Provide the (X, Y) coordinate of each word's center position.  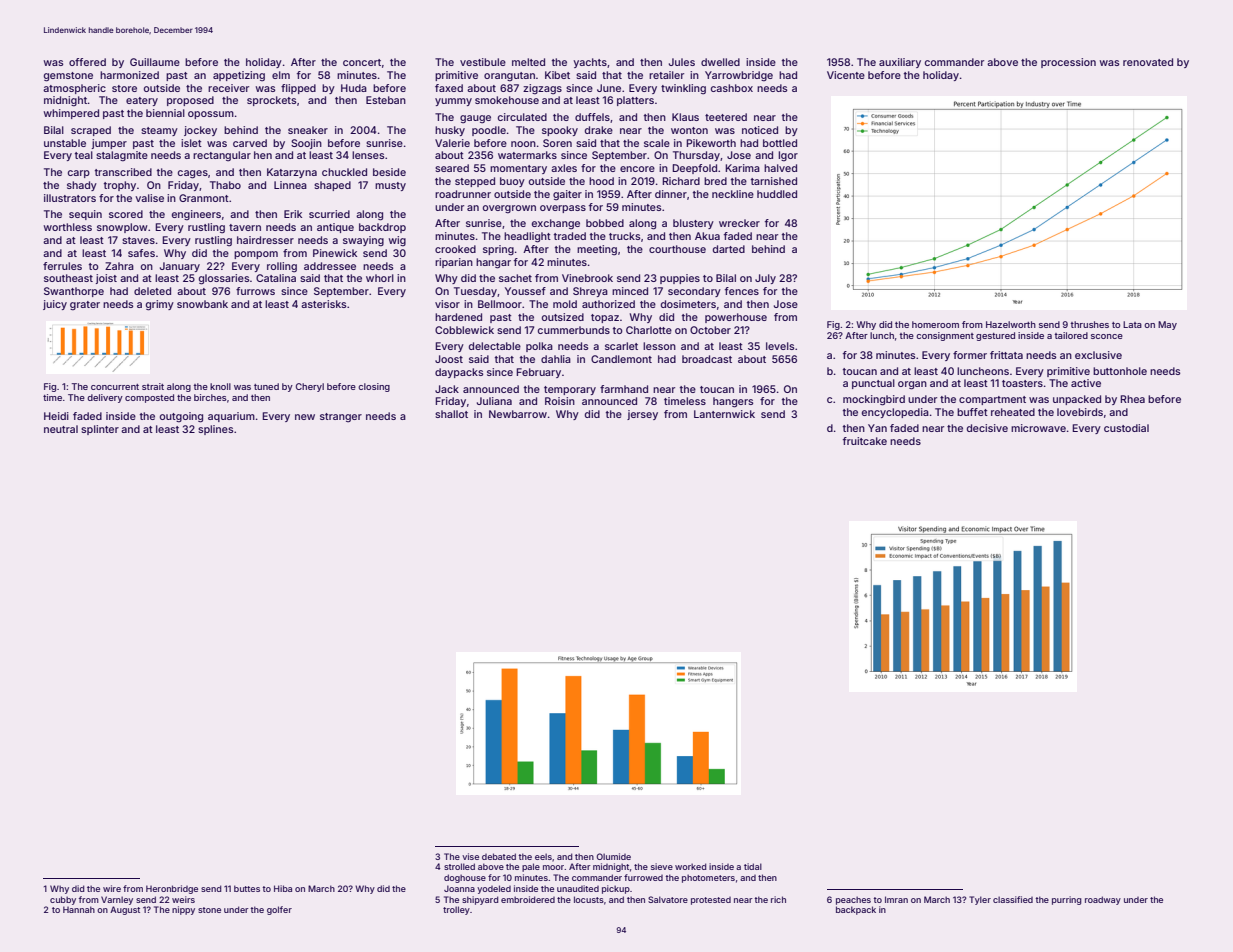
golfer (279, 910)
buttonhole (1120, 371)
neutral (61, 429)
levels (780, 346)
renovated (1148, 62)
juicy (55, 305)
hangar (493, 263)
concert (362, 62)
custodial (1126, 428)
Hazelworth (1011, 324)
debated (499, 856)
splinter (100, 430)
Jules (682, 62)
